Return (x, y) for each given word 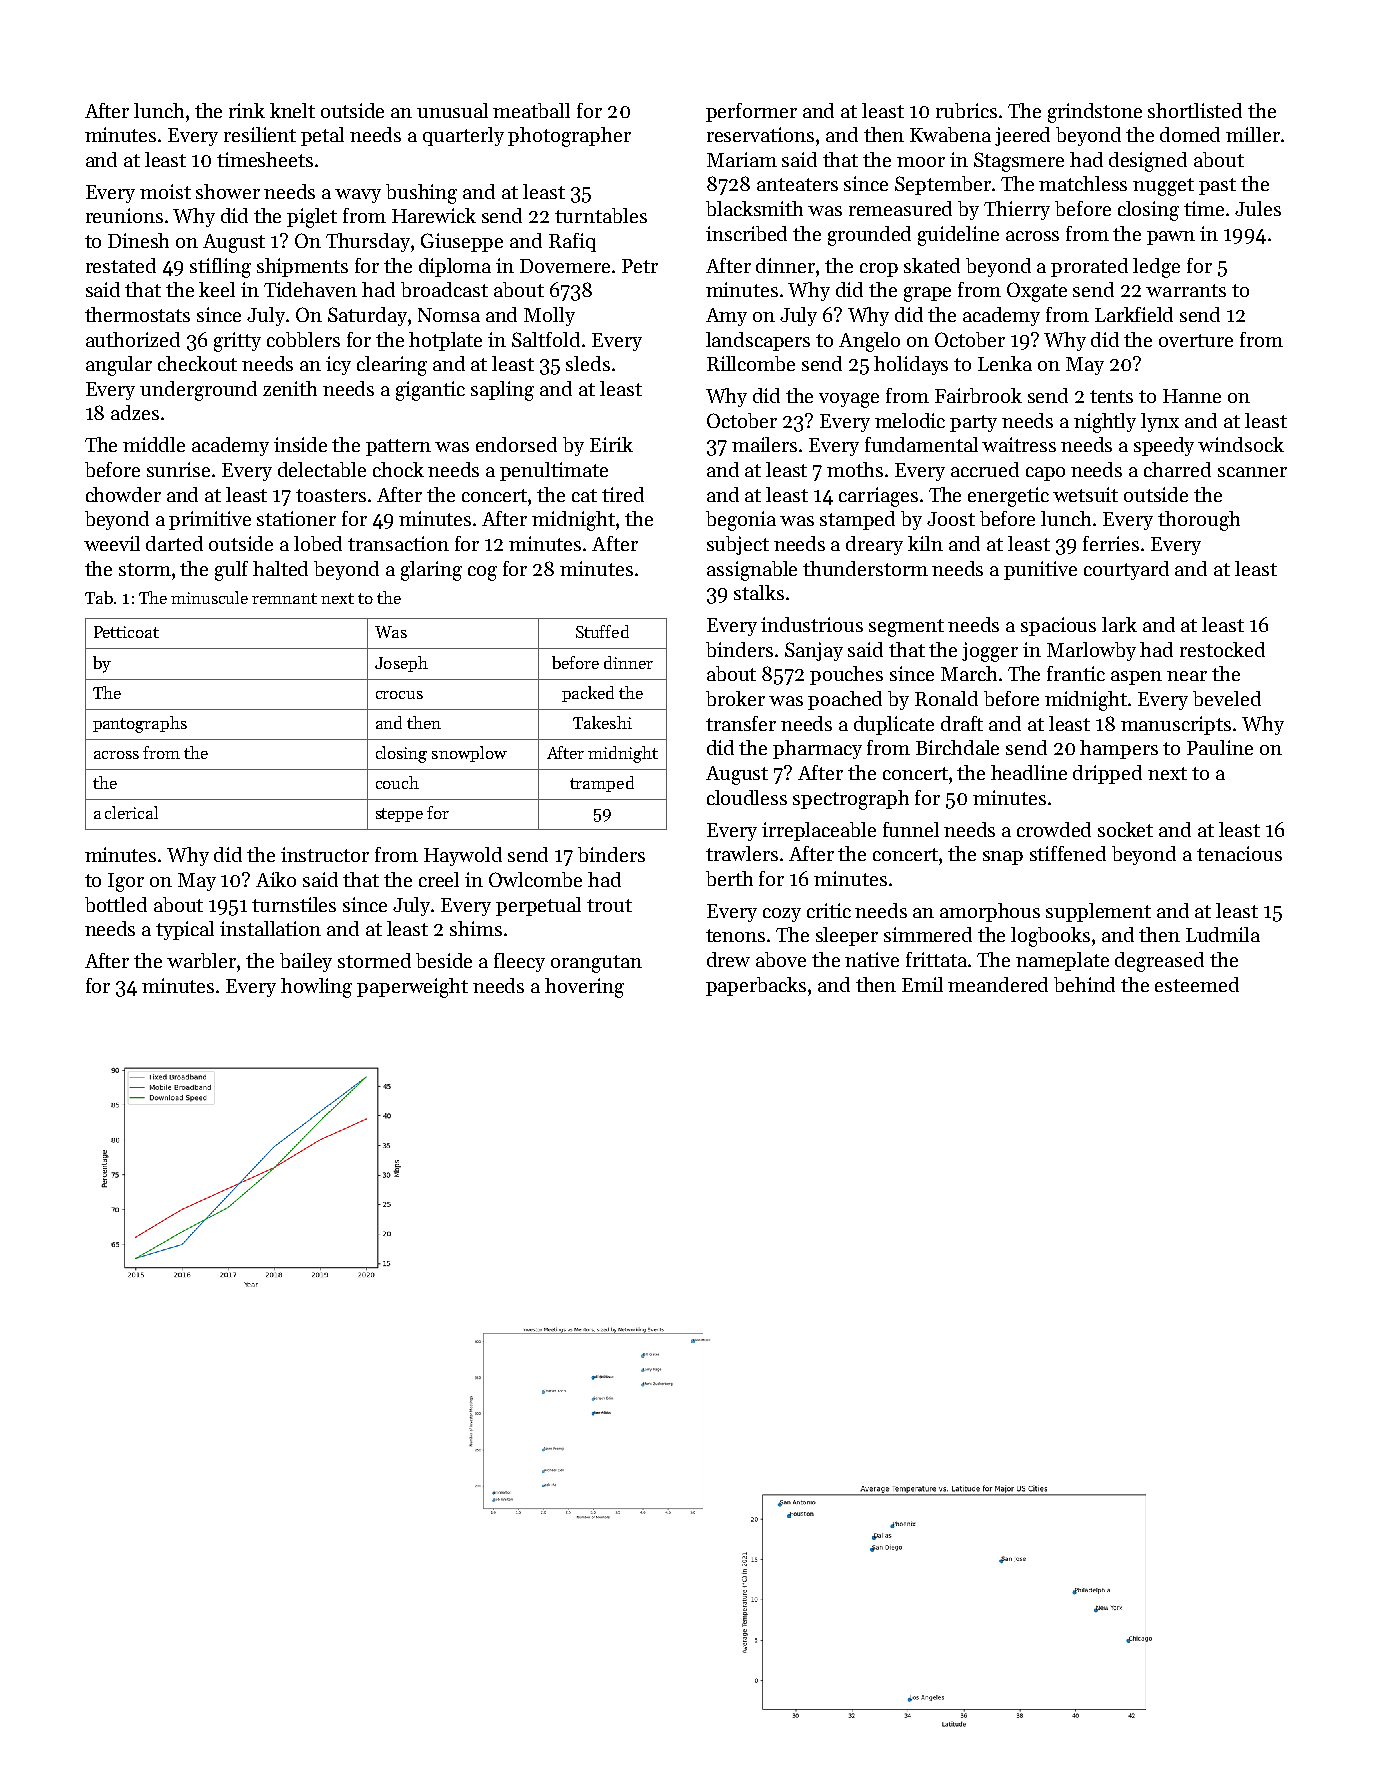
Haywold (463, 856)
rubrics (966, 110)
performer (751, 112)
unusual (452, 110)
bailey (306, 962)
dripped (1107, 774)
